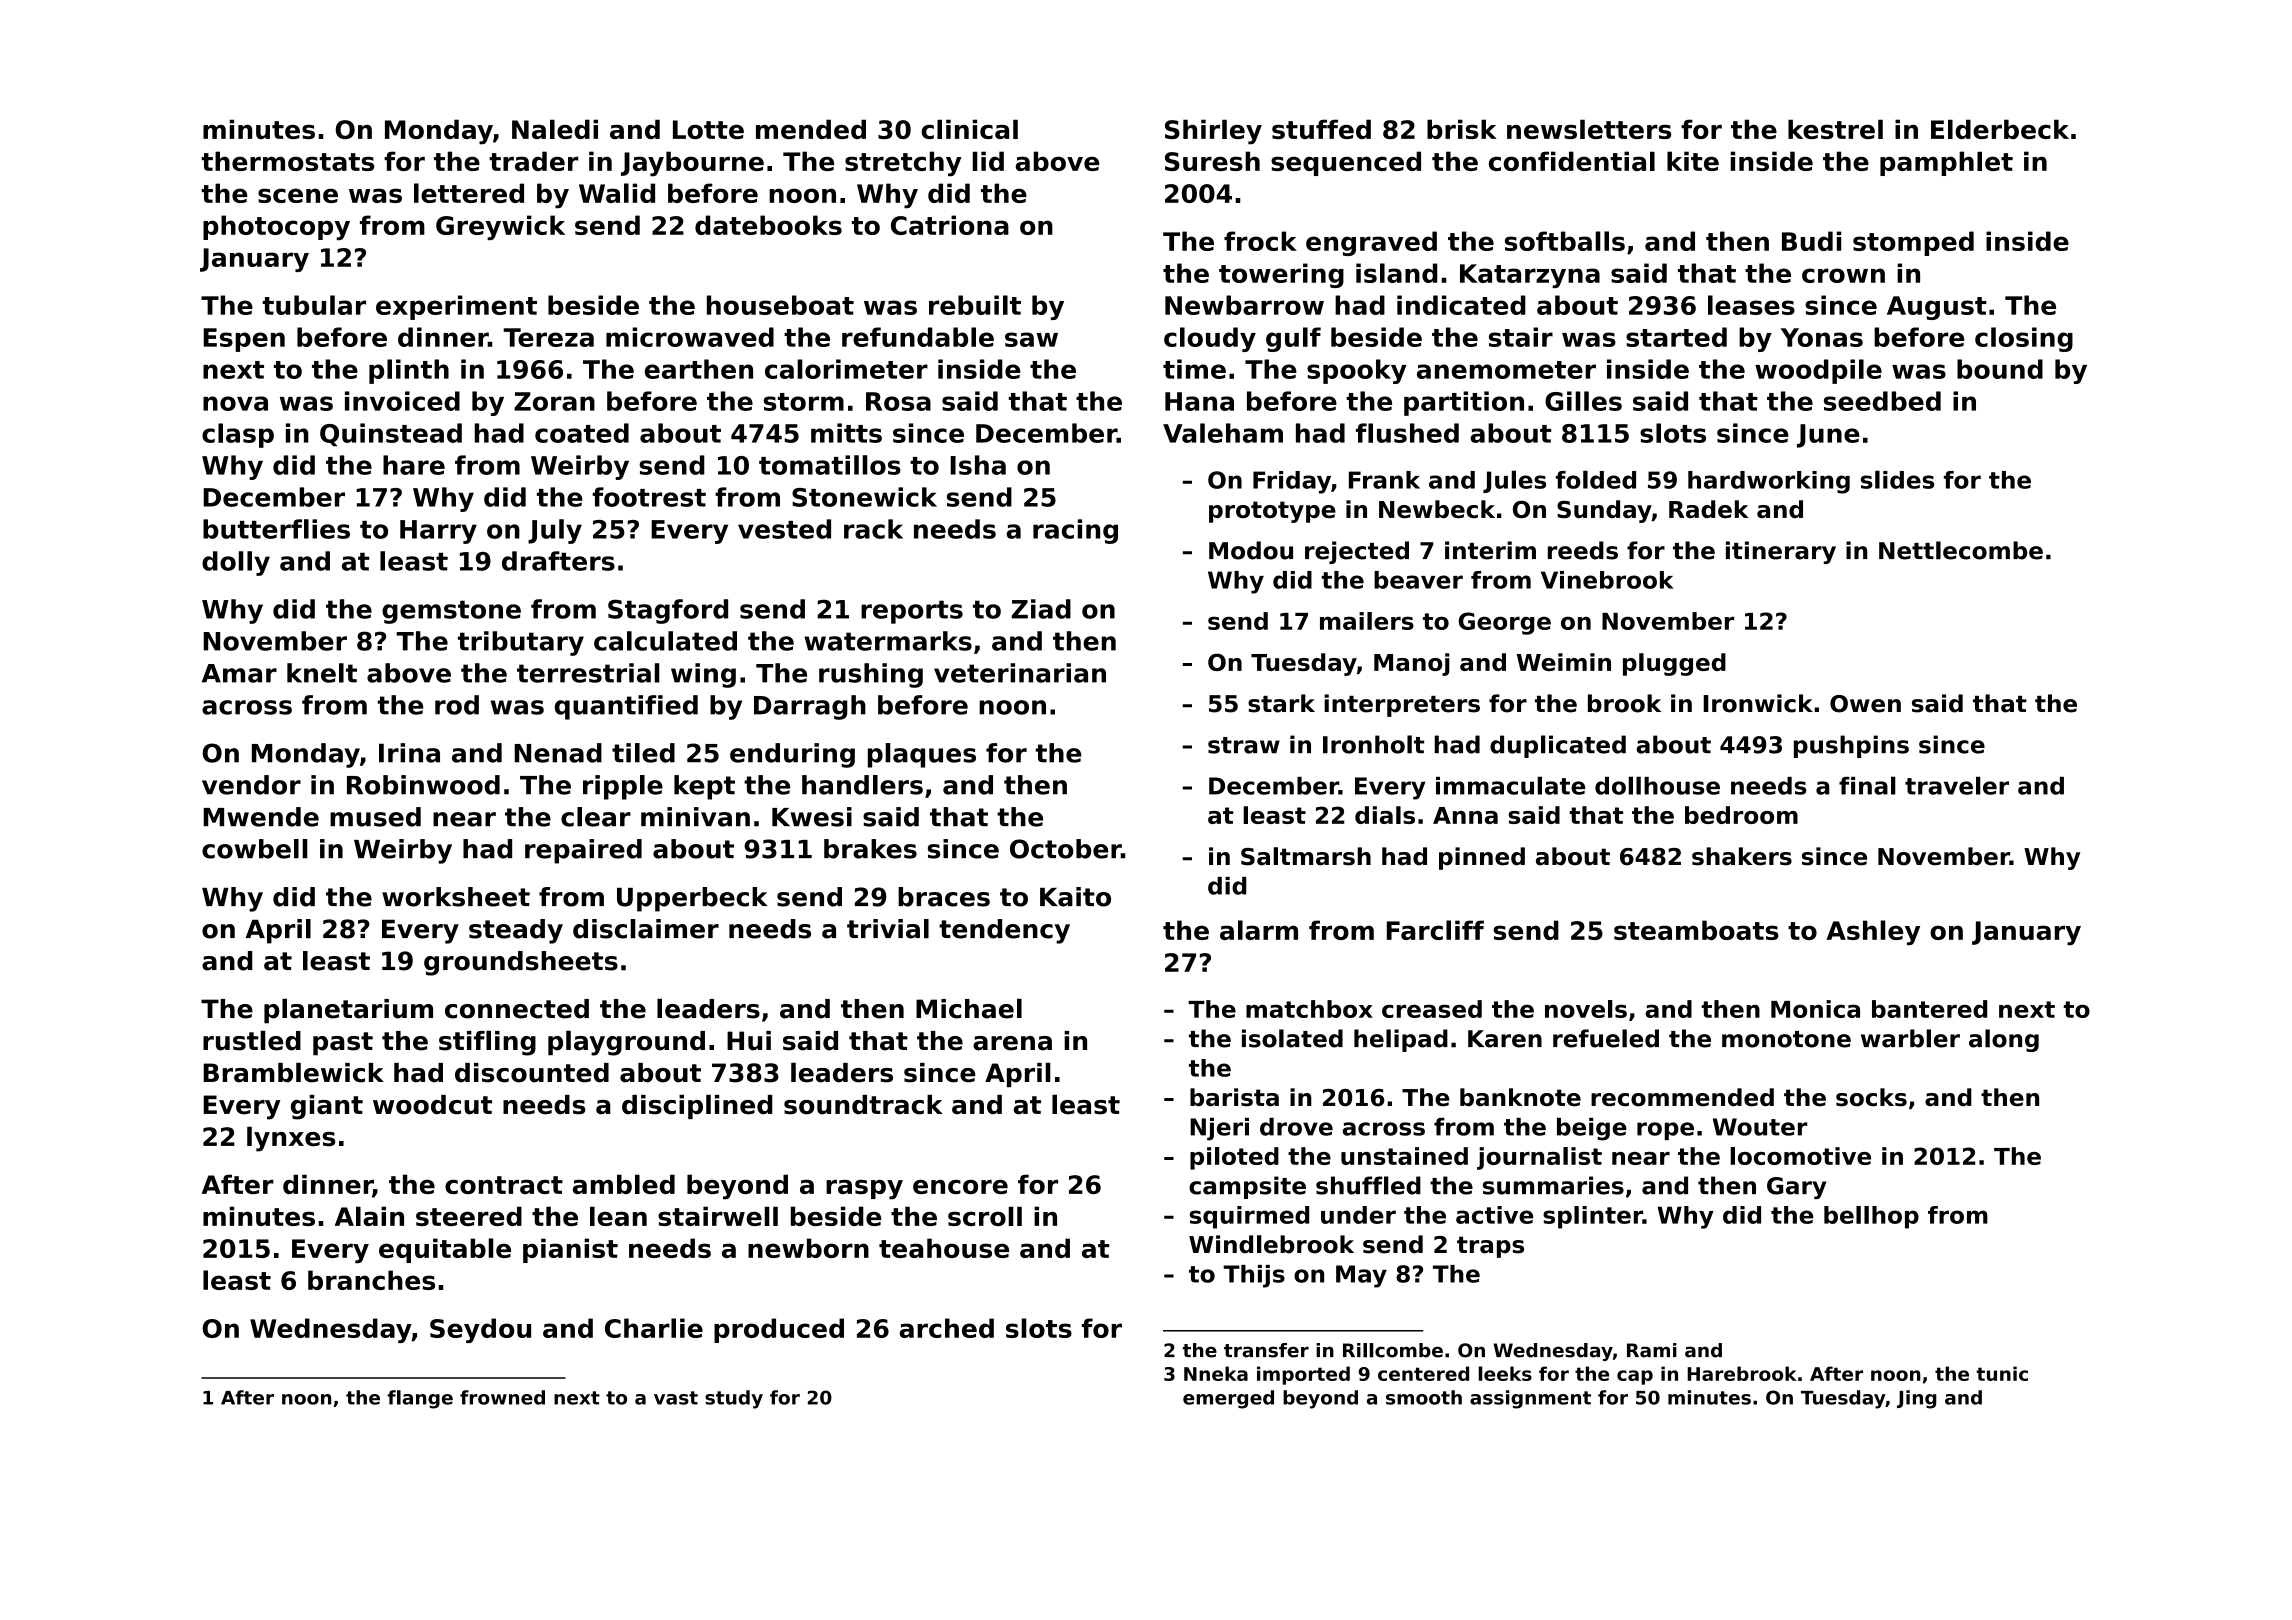 Image resolution: width=2292 pixels, height=1620 pixels. What do you see at coordinates (420, 1399) in the document?
I see `flange` at bounding box center [420, 1399].
